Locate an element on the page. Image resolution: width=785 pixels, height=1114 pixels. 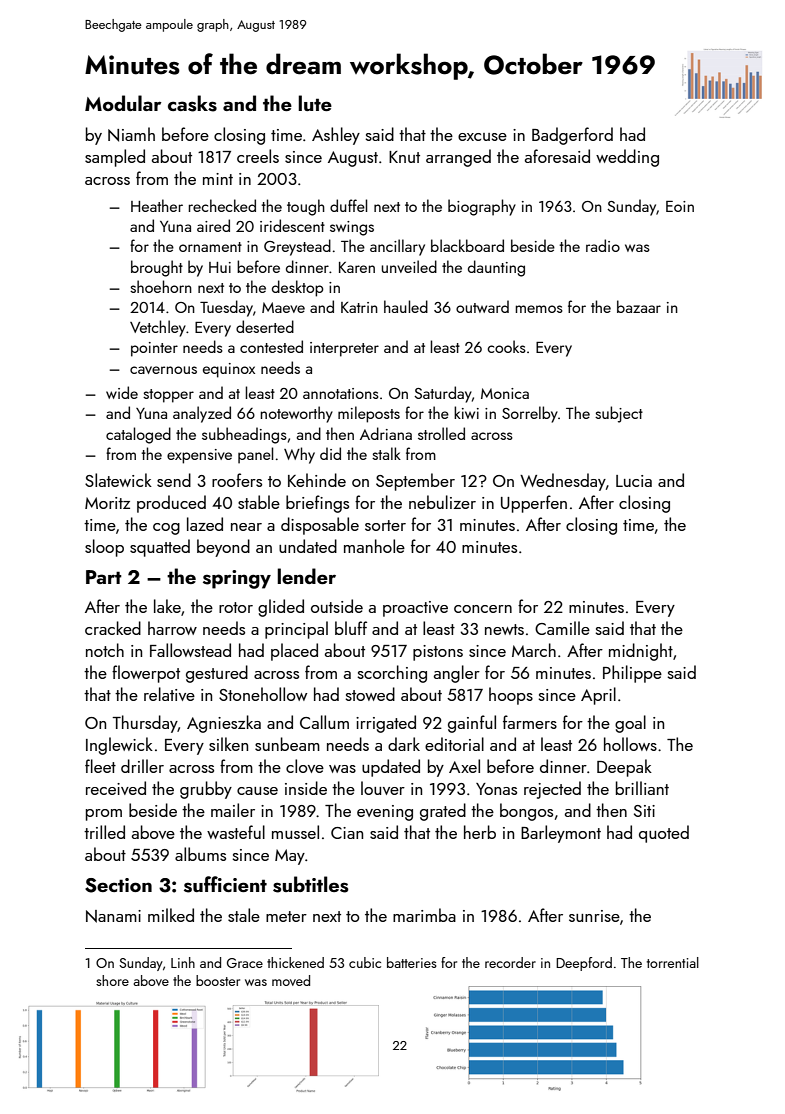
Axel is located at coordinates (464, 766).
